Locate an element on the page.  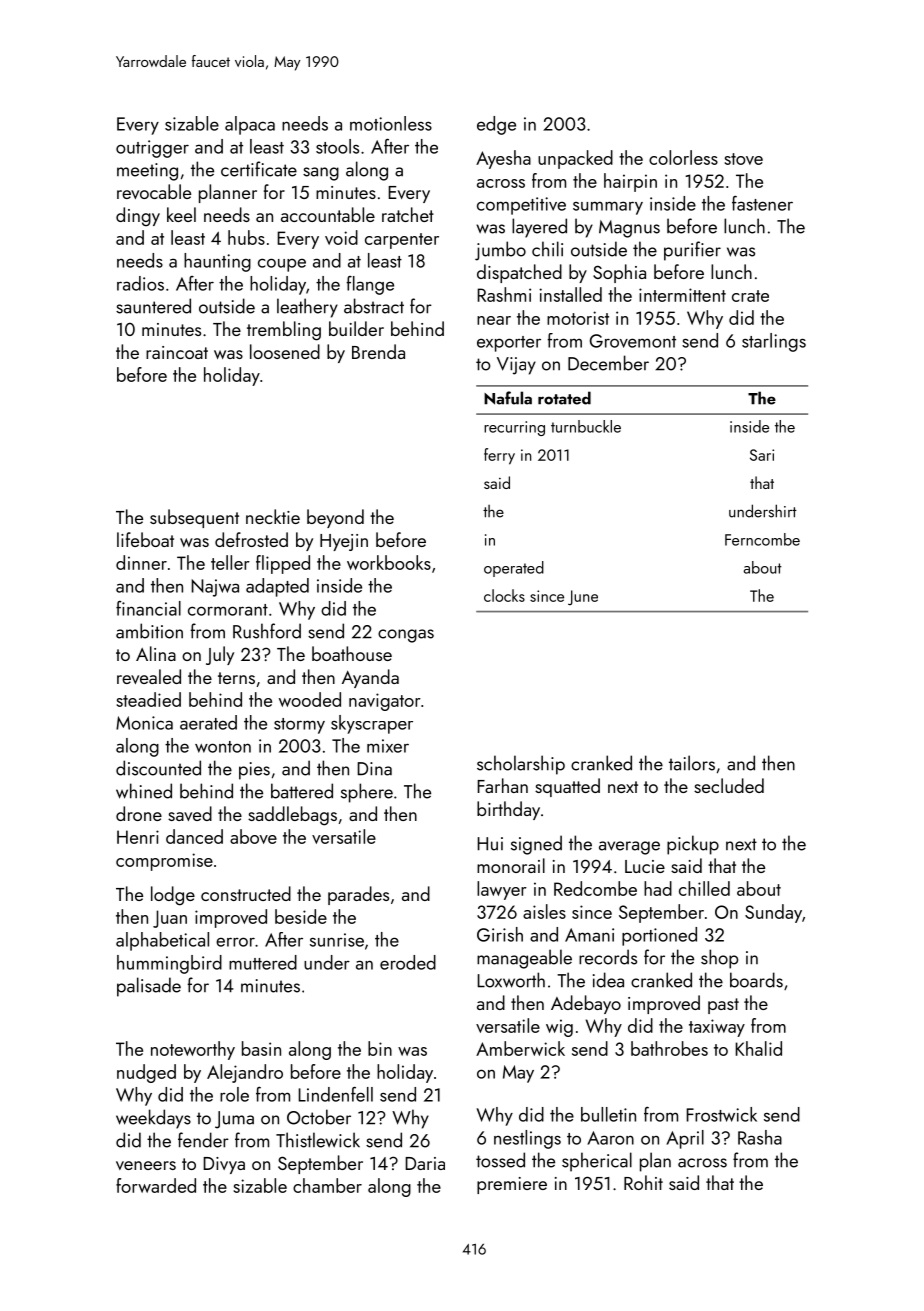
Brenda is located at coordinates (378, 351).
